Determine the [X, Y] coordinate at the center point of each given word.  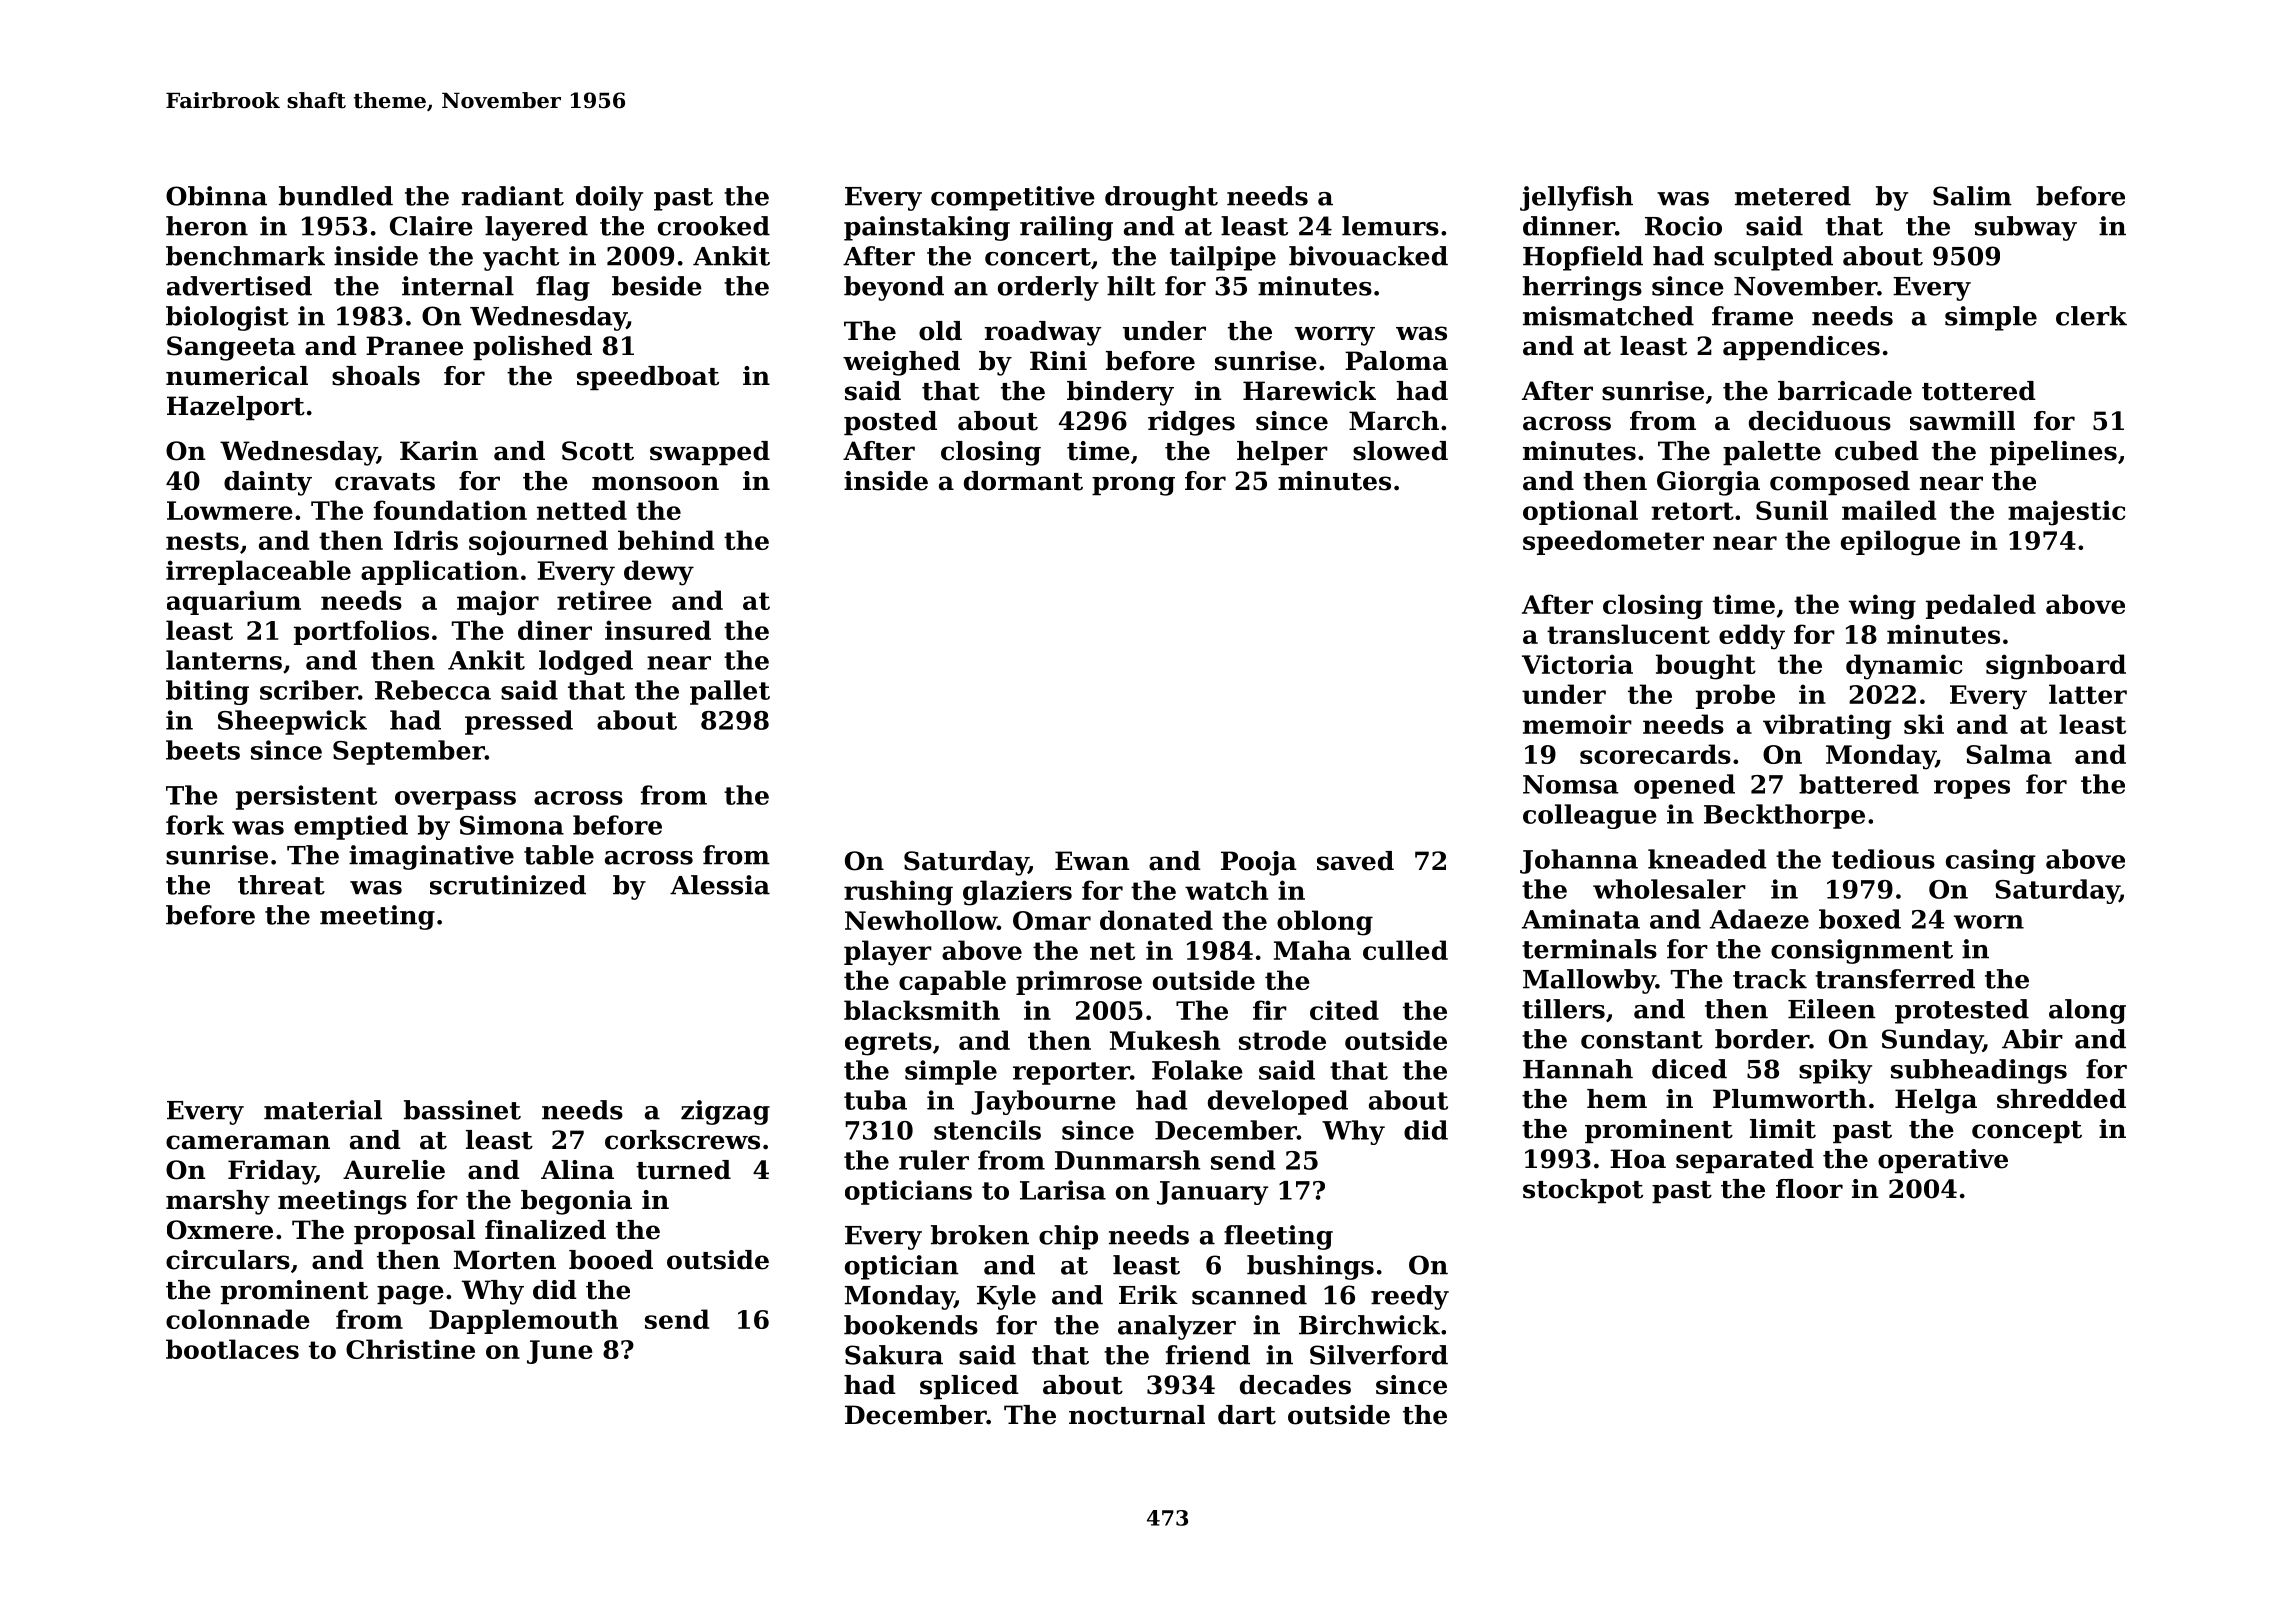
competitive [1013, 198]
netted [582, 510]
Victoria [1577, 664]
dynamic [1904, 667]
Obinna [216, 196]
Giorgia [1708, 483]
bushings [1310, 1267]
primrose [1079, 982]
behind [666, 540]
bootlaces [232, 1349]
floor [1809, 1189]
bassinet [462, 1110]
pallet [730, 692]
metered [1793, 196]
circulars [228, 1260]
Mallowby [1589, 981]
